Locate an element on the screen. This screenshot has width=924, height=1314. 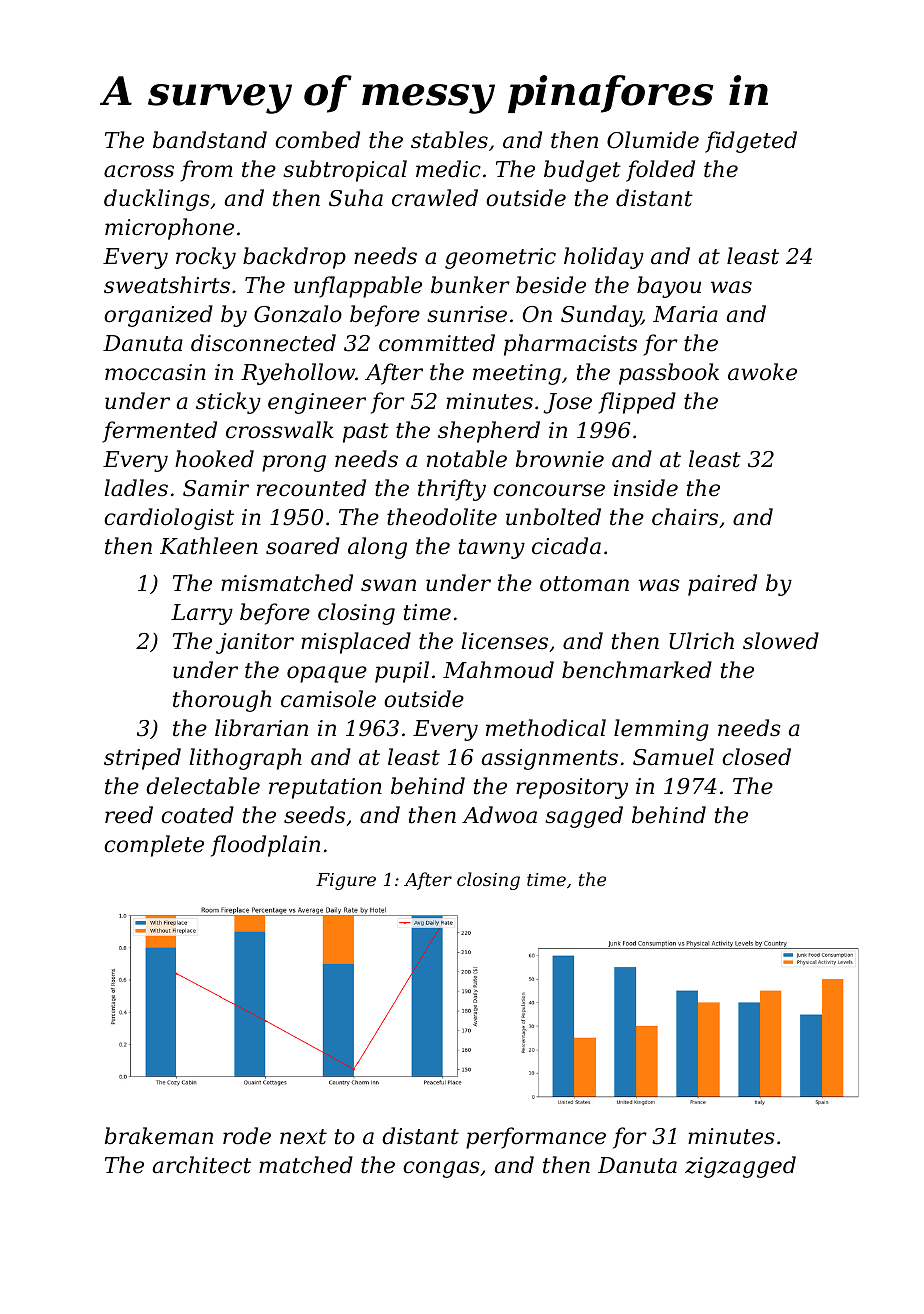
closed is located at coordinates (756, 757).
